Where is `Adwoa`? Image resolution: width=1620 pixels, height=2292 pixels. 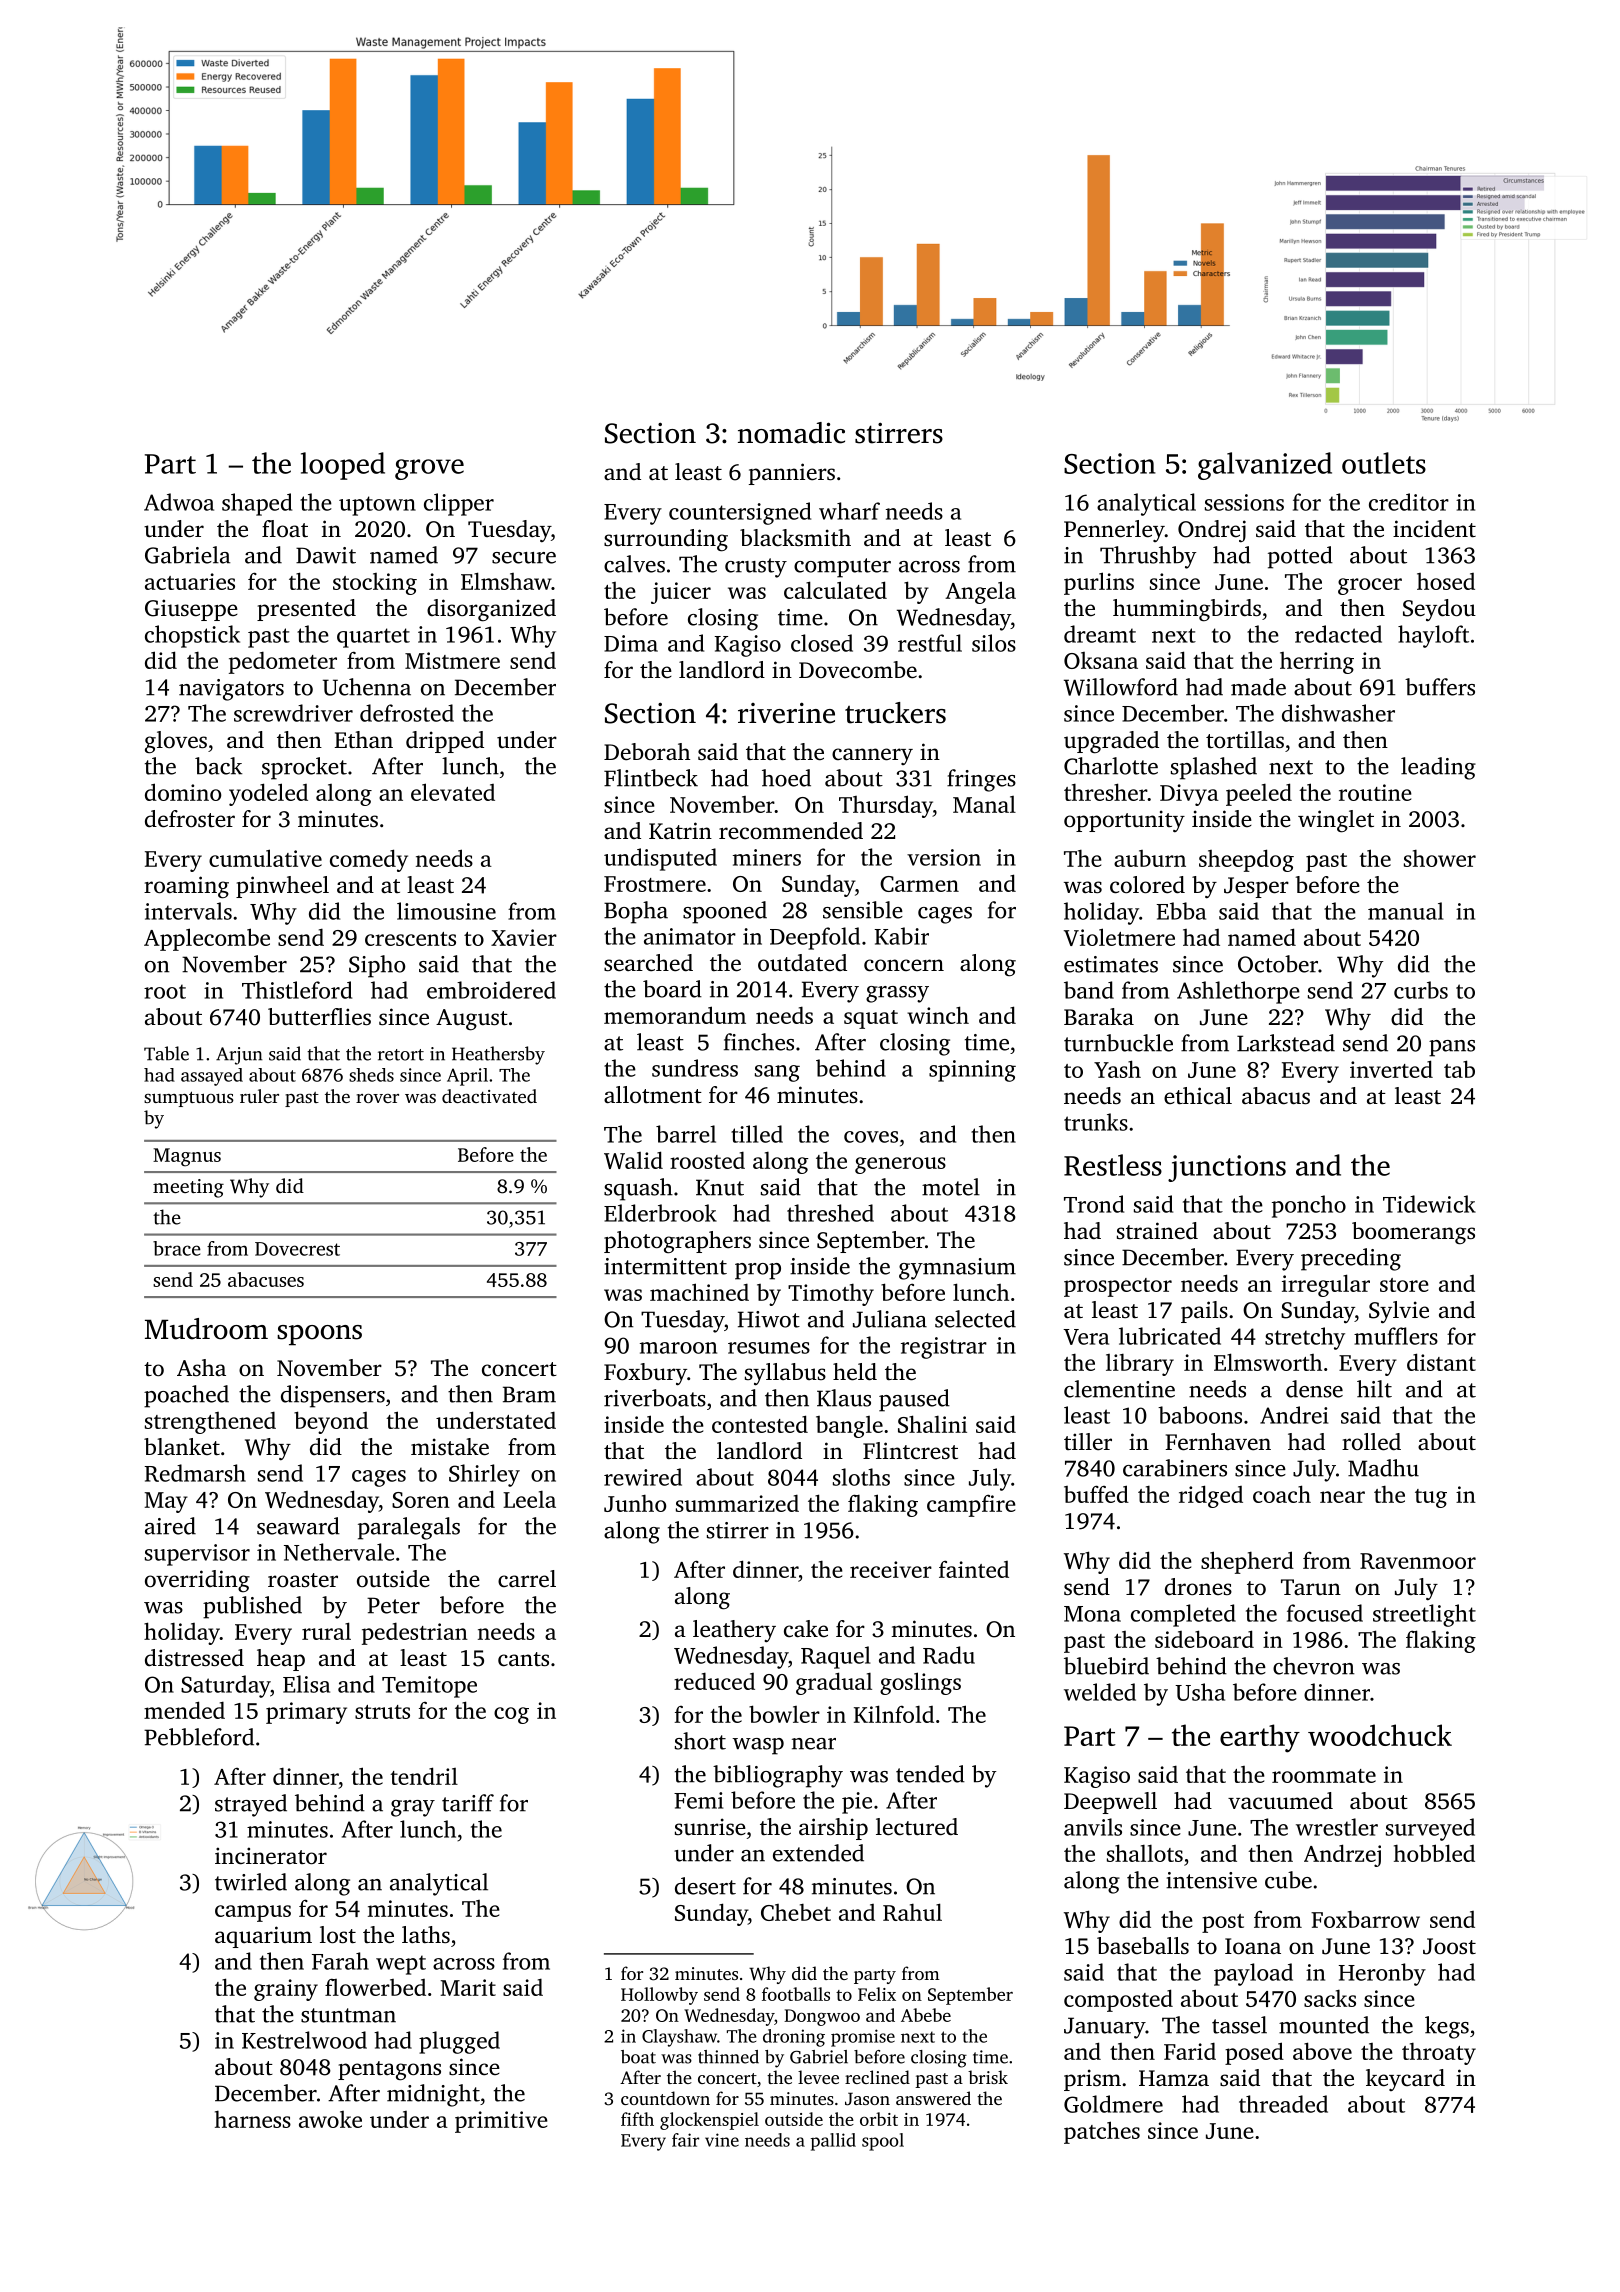 Adwoa is located at coordinates (179, 502).
